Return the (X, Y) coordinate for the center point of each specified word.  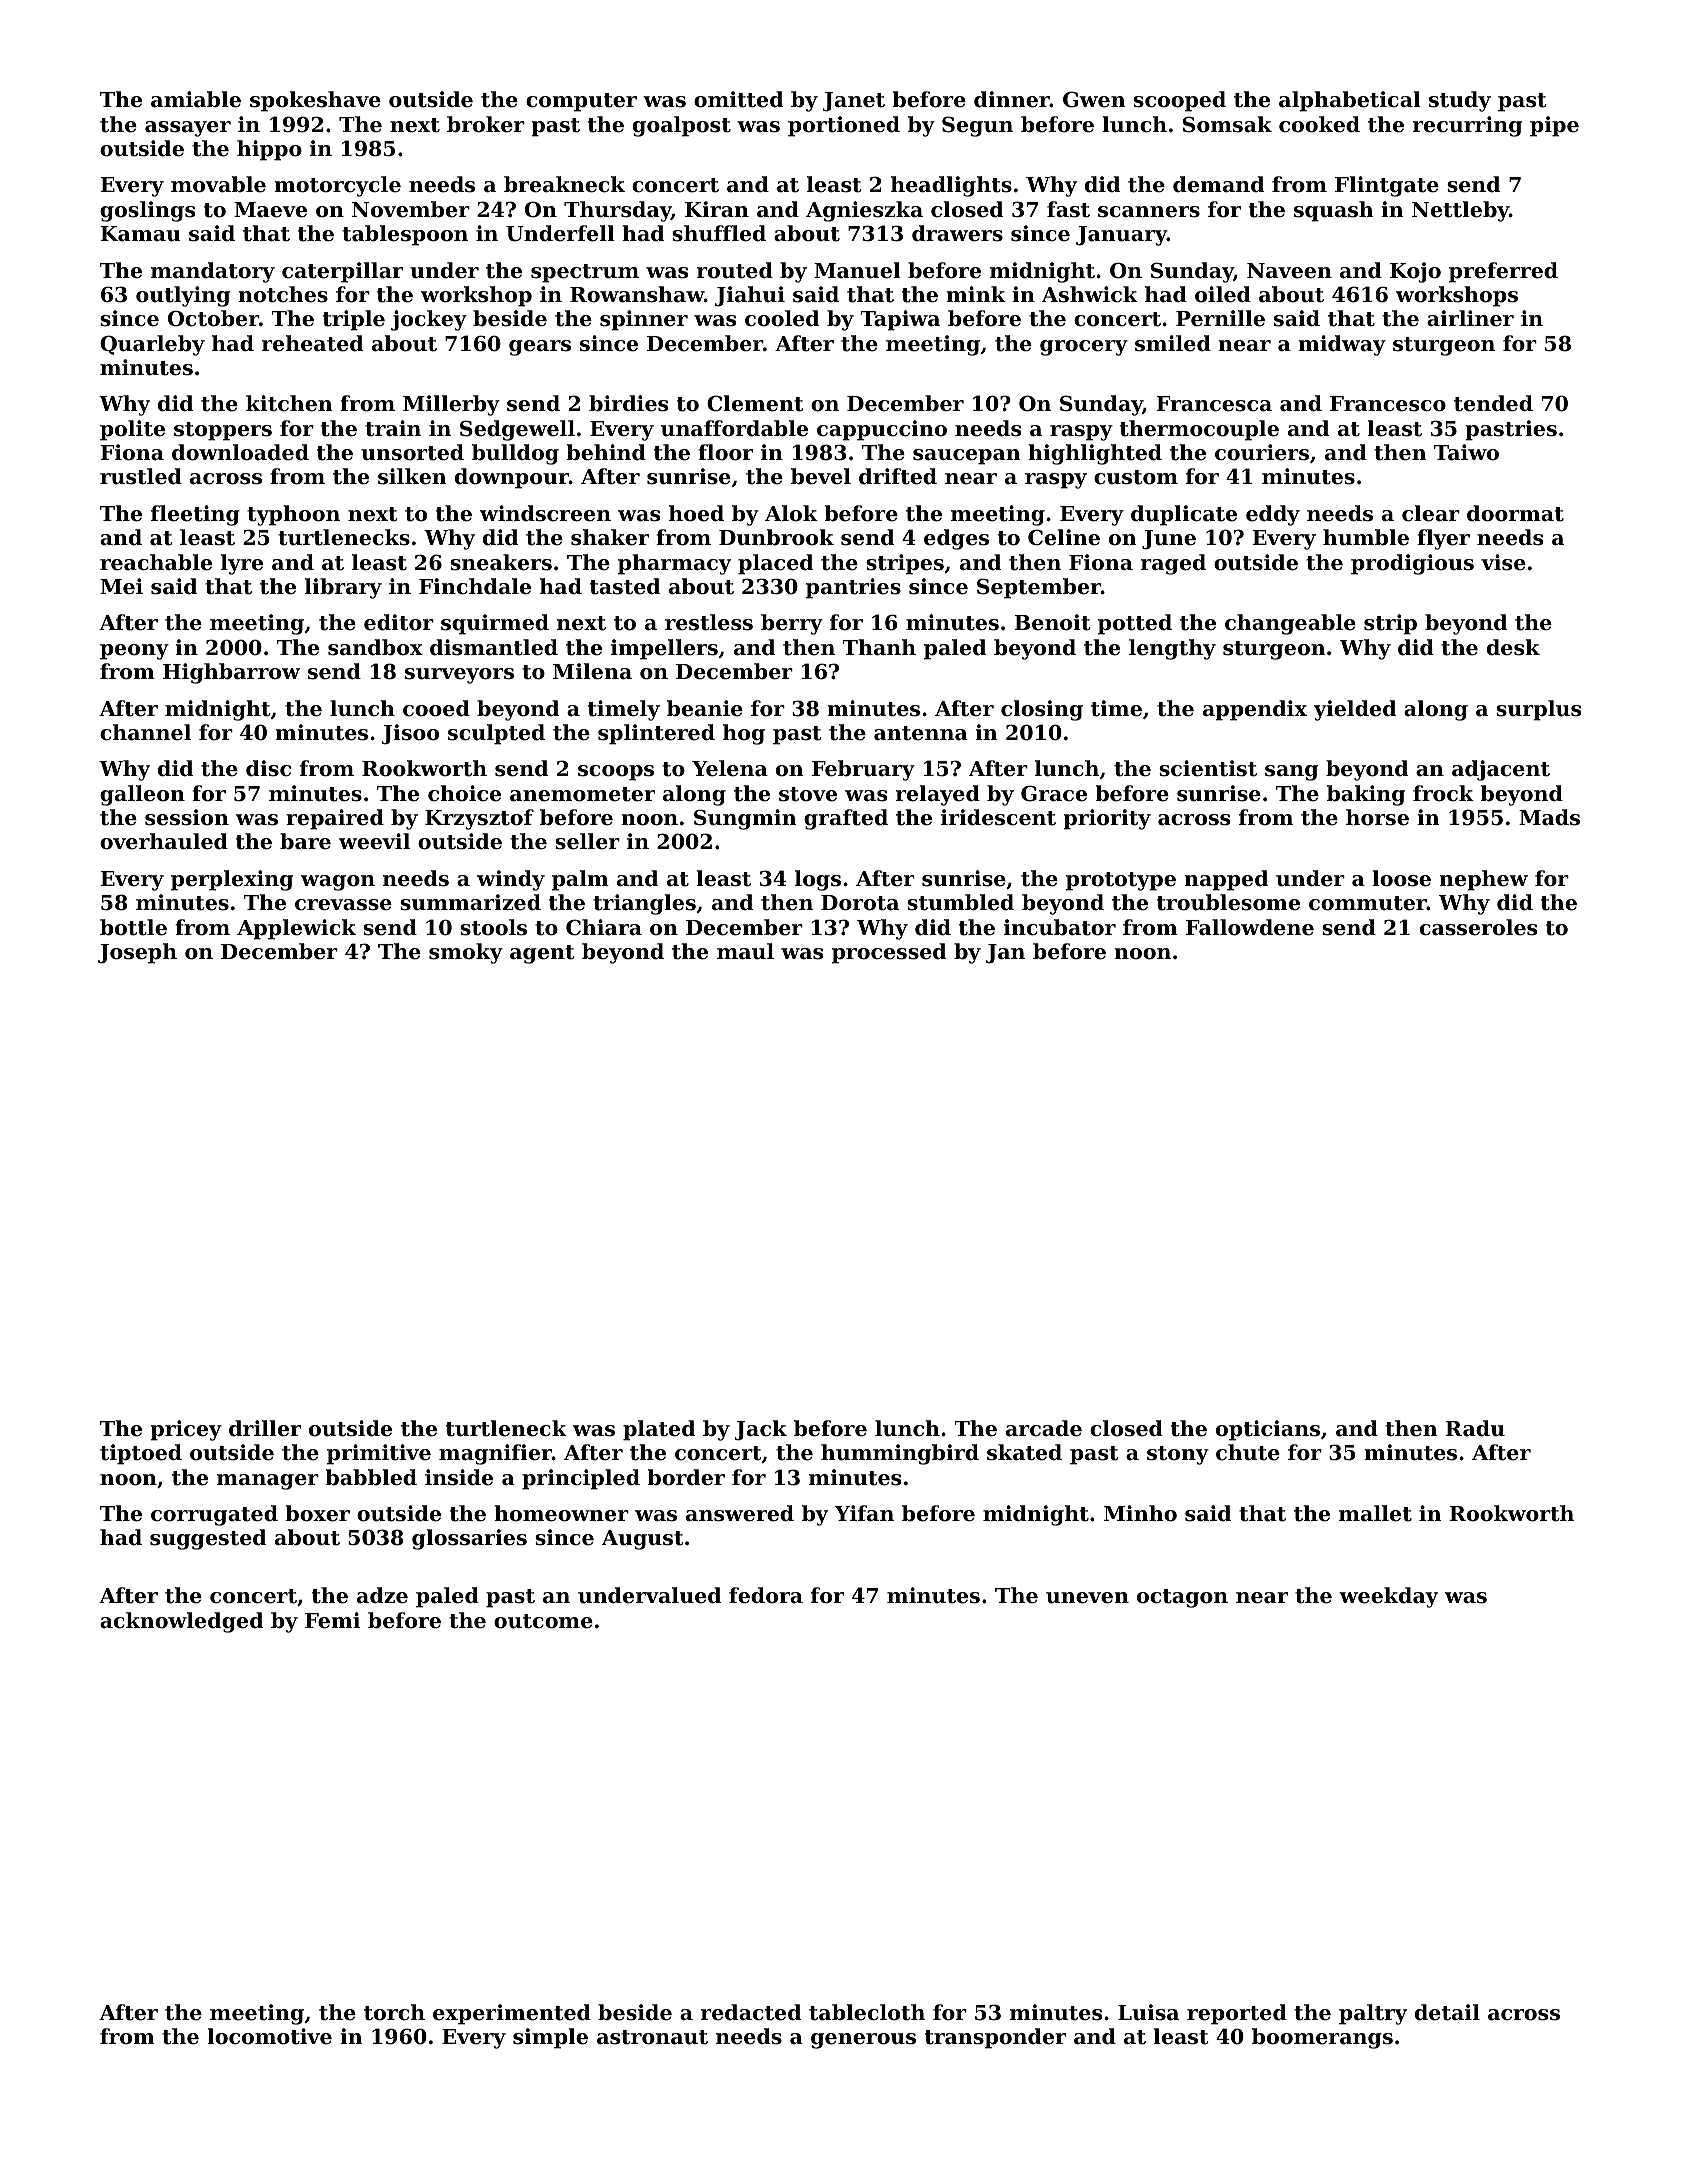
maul (745, 951)
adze (382, 1595)
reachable (156, 562)
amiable (196, 99)
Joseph (137, 953)
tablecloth (867, 2012)
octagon (1182, 1598)
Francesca (1214, 404)
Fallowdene (1250, 927)
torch (394, 2012)
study (1460, 101)
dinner (1012, 99)
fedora (766, 1595)
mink (976, 294)
